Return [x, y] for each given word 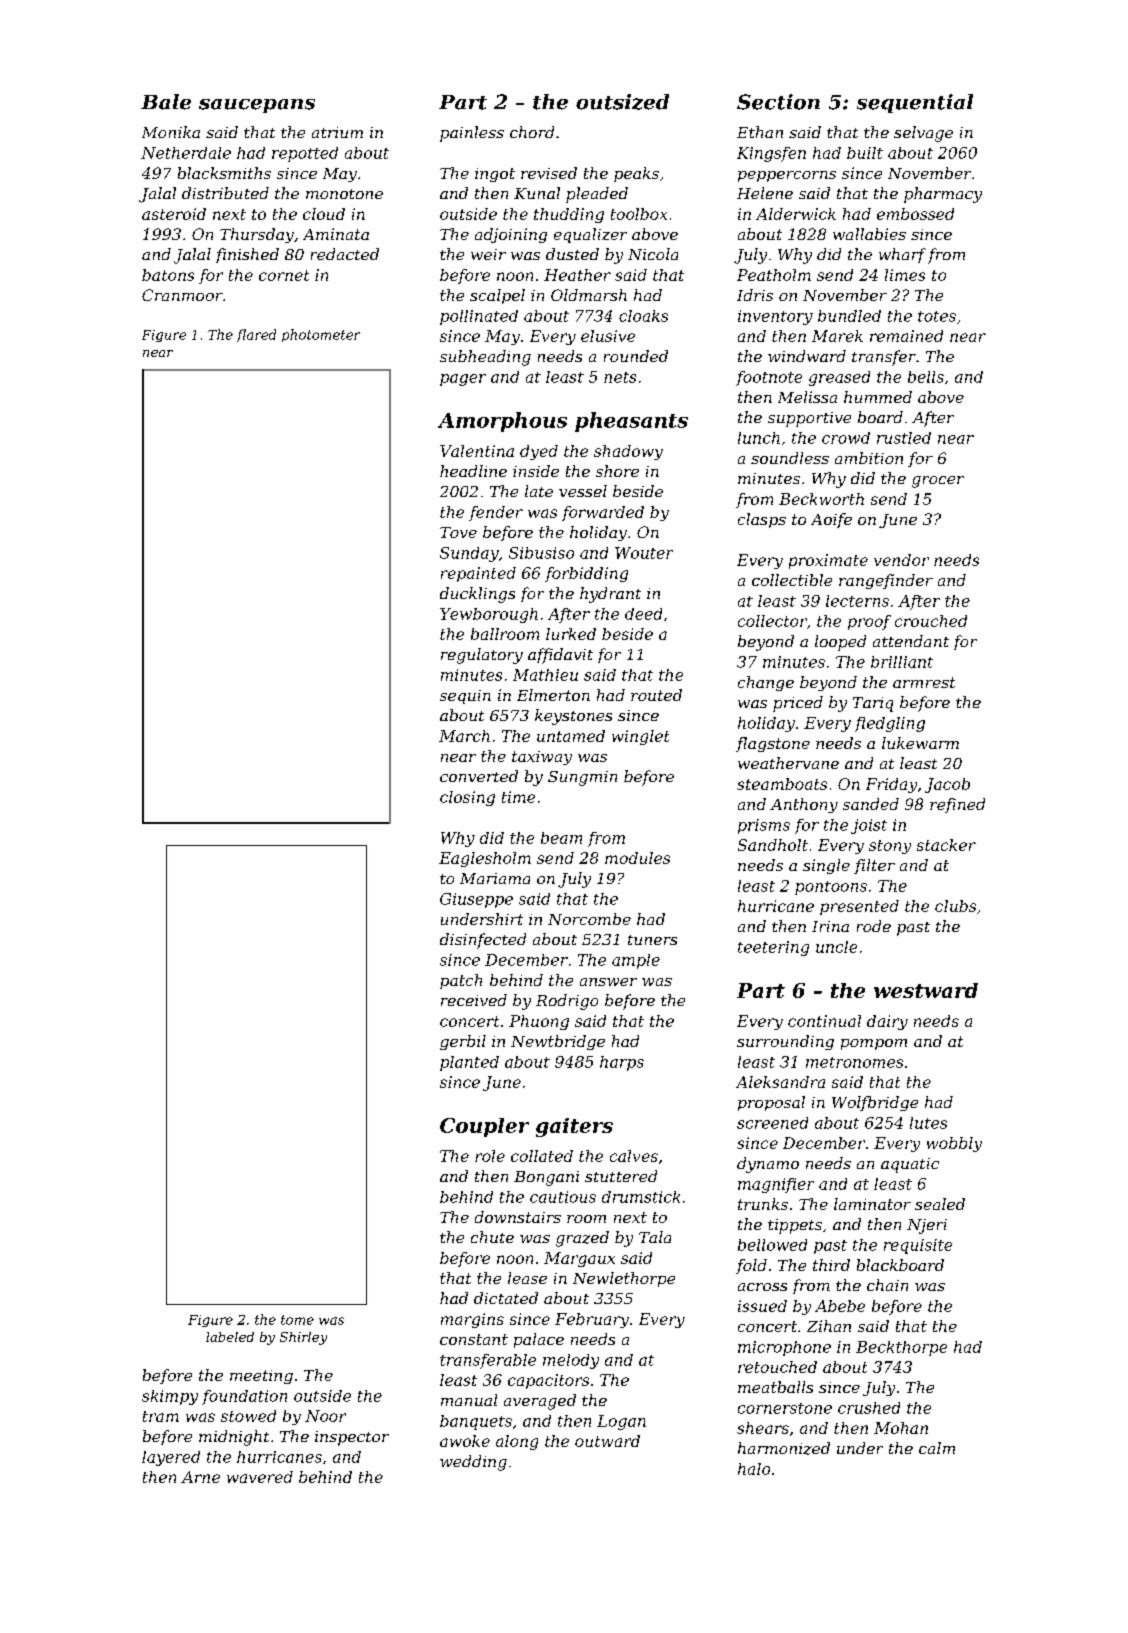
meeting [261, 1377]
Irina [830, 926]
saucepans [257, 106]
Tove [458, 532]
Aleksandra [780, 1082]
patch [461, 981]
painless [472, 134]
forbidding [586, 574]
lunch [759, 438]
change [766, 683]
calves [634, 1156]
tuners [652, 940]
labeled [230, 1337]
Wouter [644, 553]
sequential [915, 103]
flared [256, 335]
